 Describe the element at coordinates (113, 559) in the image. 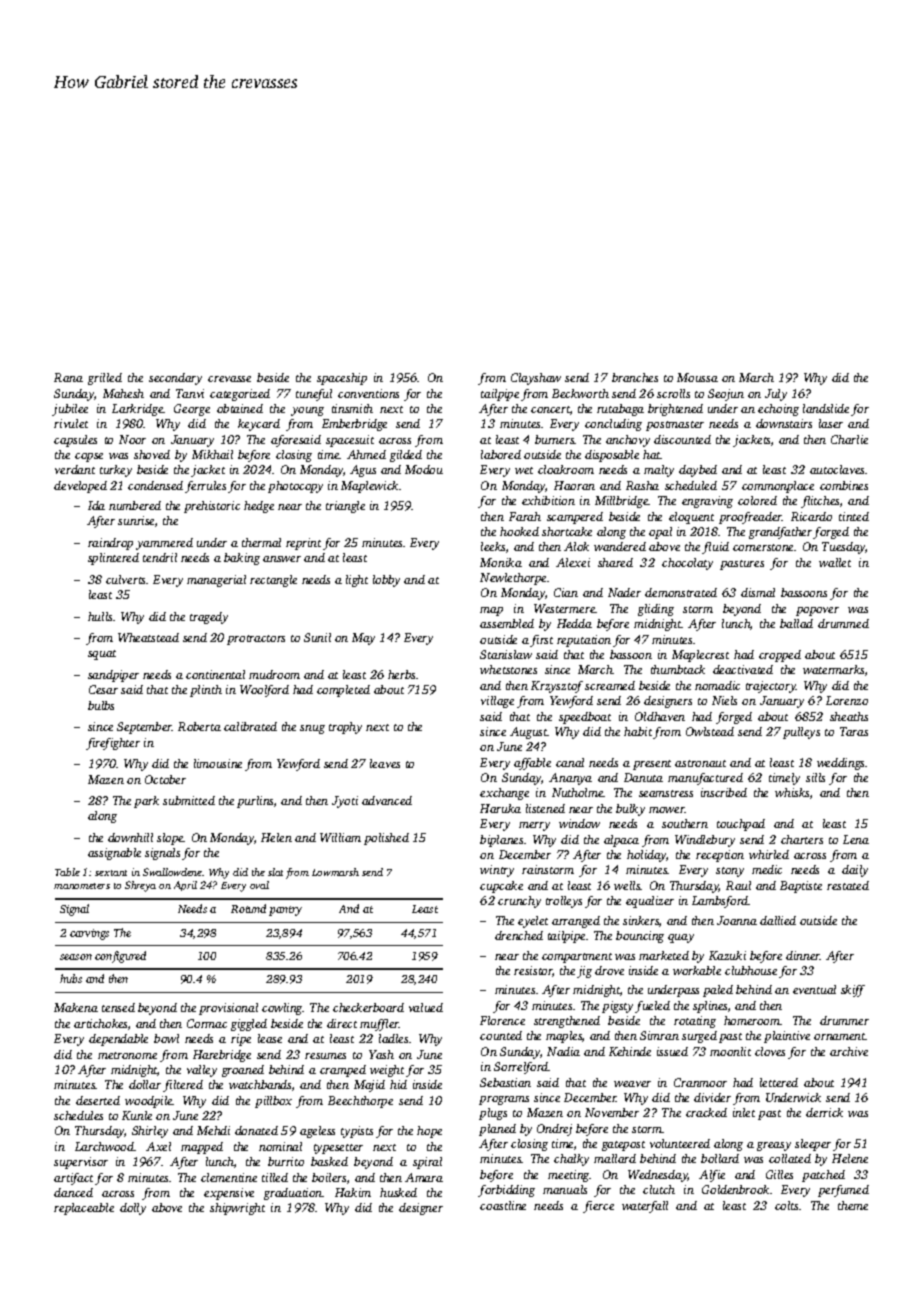

I see `splintered` at that location.
